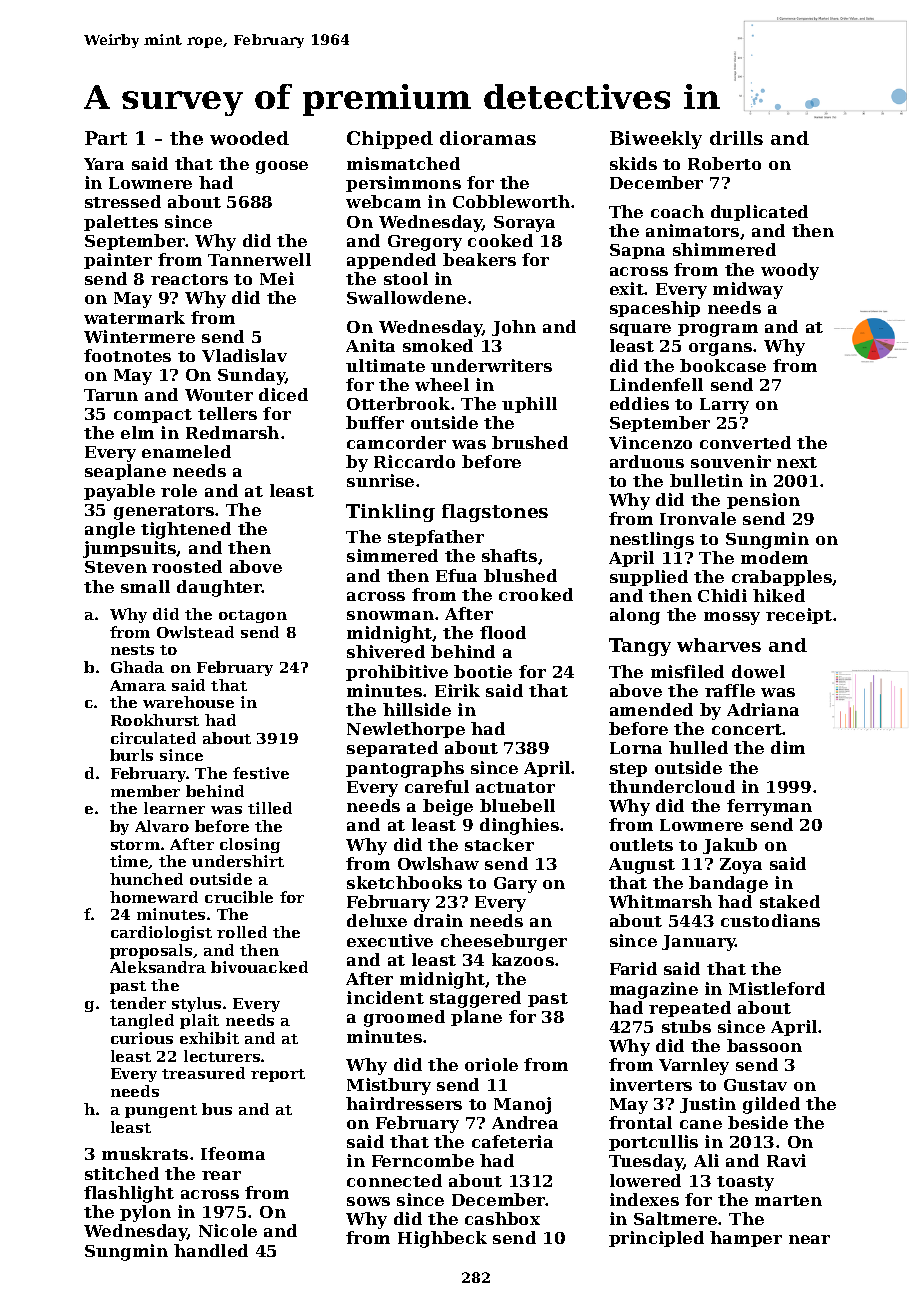 The image size is (924, 1308). I want to click on receipt, so click(799, 616).
